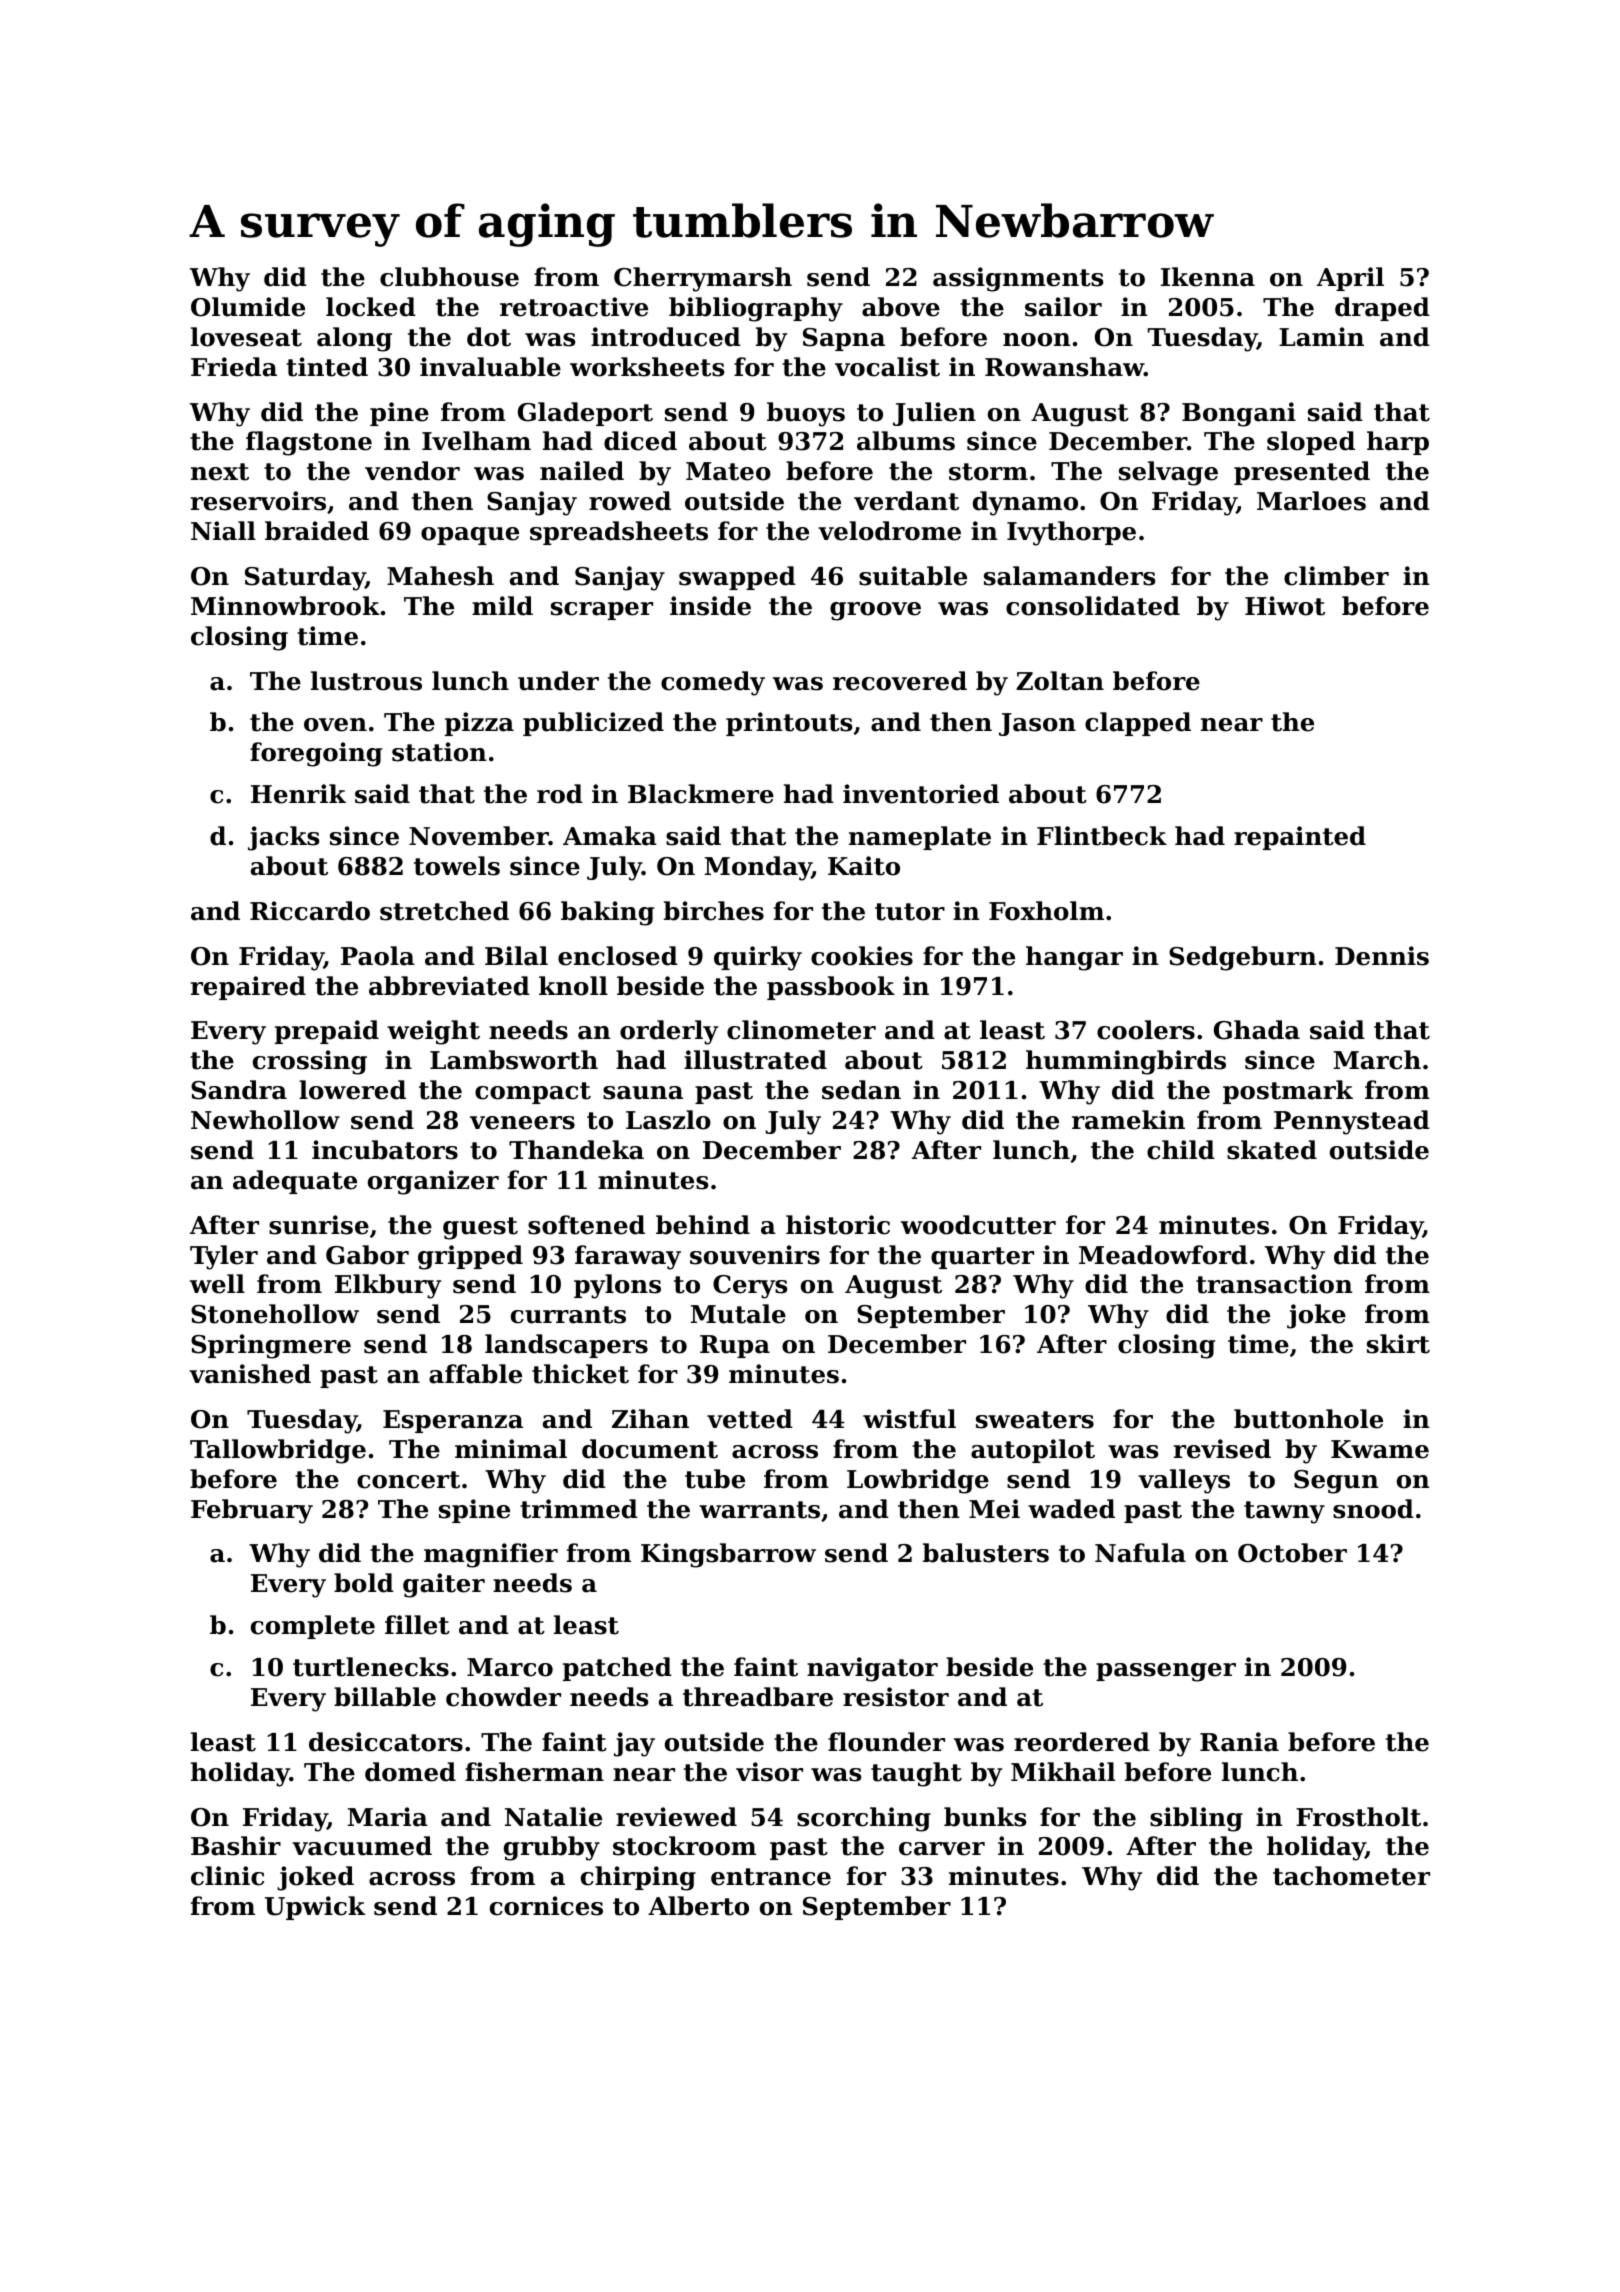  I want to click on Pennystead, so click(1352, 1122).
